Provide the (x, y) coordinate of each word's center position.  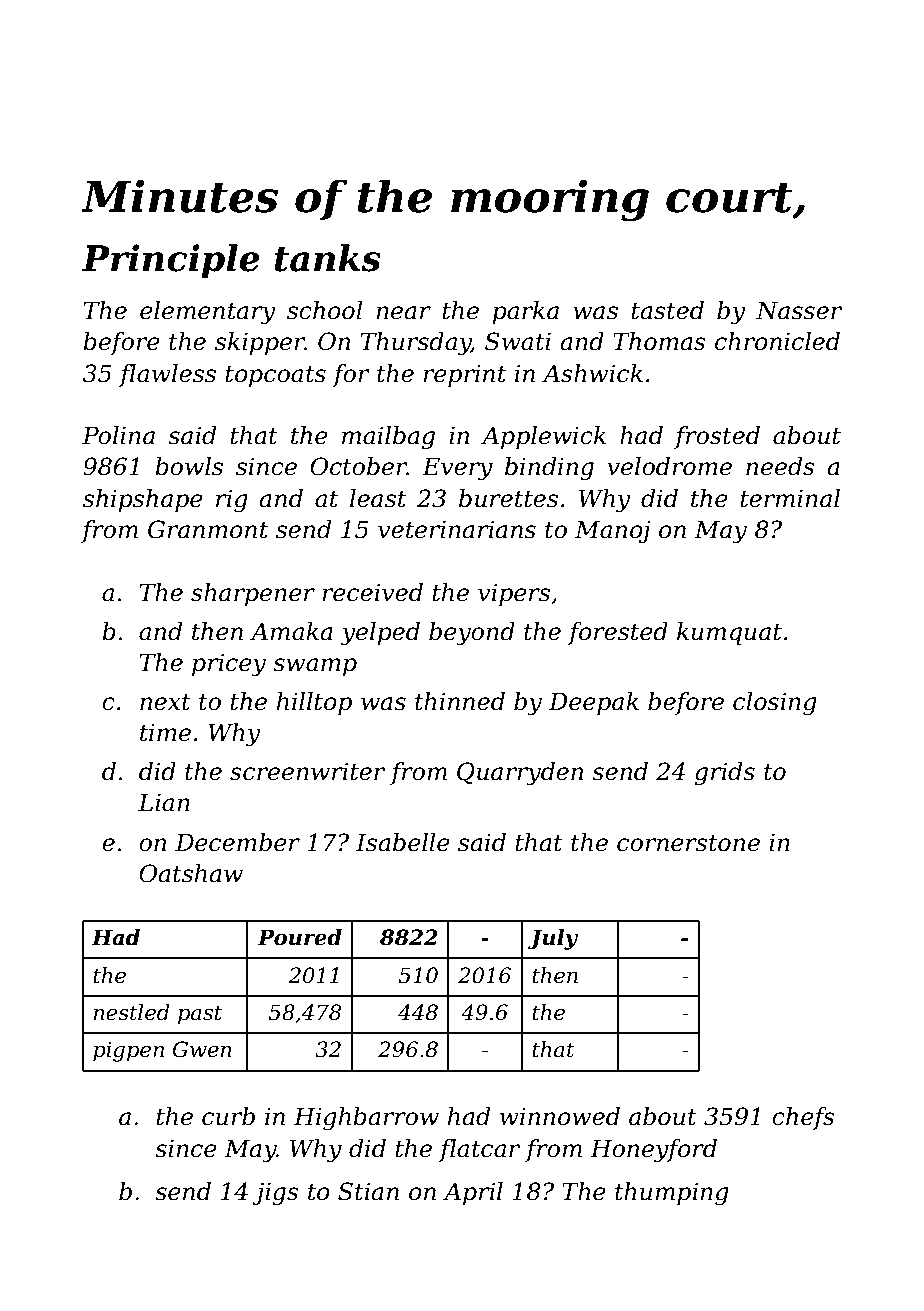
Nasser (799, 310)
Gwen (202, 1049)
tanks (328, 258)
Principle (171, 261)
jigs (276, 1194)
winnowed (560, 1116)
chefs (803, 1118)
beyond (472, 634)
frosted (717, 437)
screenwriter (307, 771)
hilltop (314, 703)
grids (725, 774)
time (165, 732)
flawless (167, 375)
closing (775, 704)
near (403, 313)
